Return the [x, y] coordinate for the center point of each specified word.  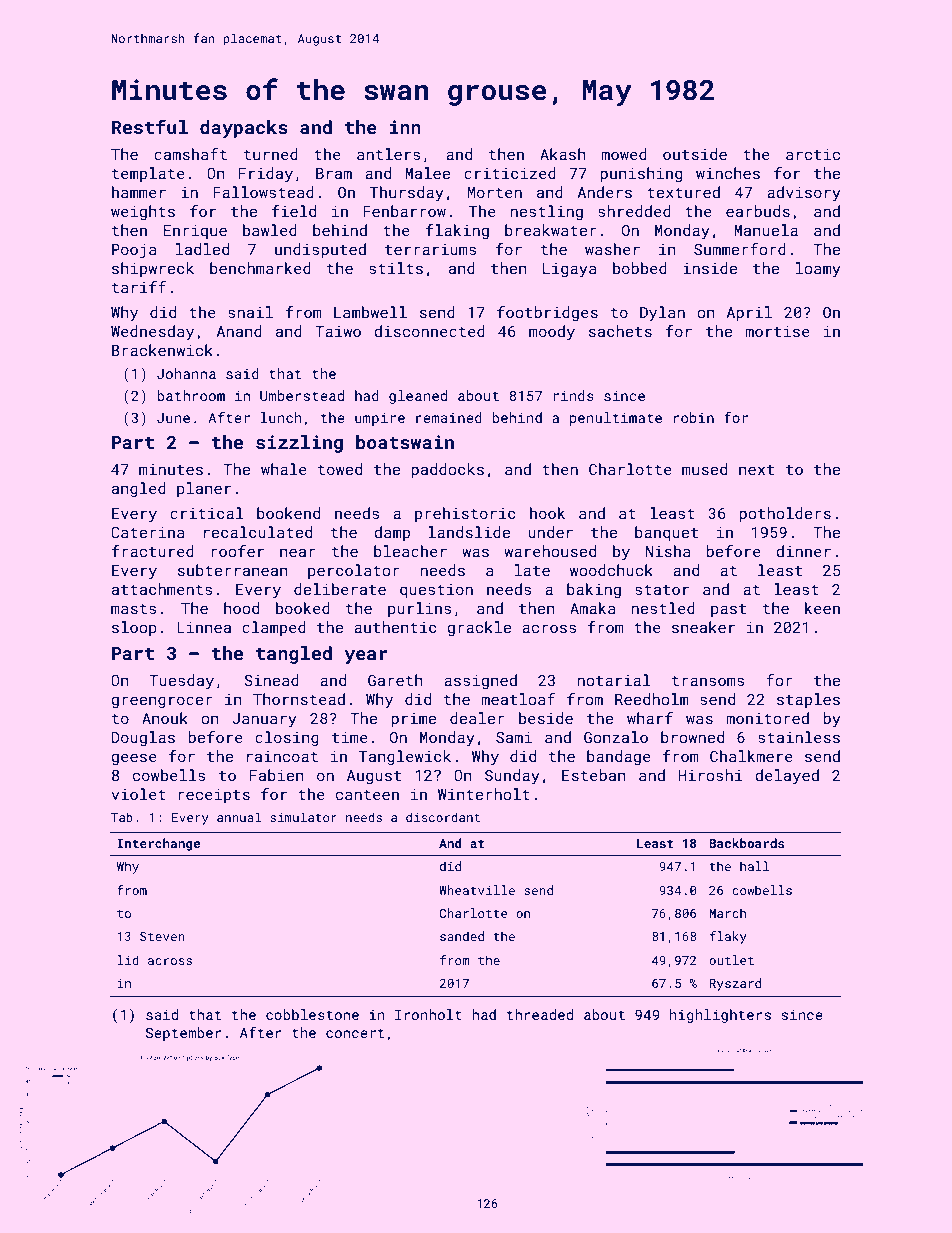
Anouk [165, 718]
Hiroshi [711, 775]
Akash [563, 154]
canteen [367, 795]
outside [695, 154]
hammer [139, 192]
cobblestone [312, 1014]
